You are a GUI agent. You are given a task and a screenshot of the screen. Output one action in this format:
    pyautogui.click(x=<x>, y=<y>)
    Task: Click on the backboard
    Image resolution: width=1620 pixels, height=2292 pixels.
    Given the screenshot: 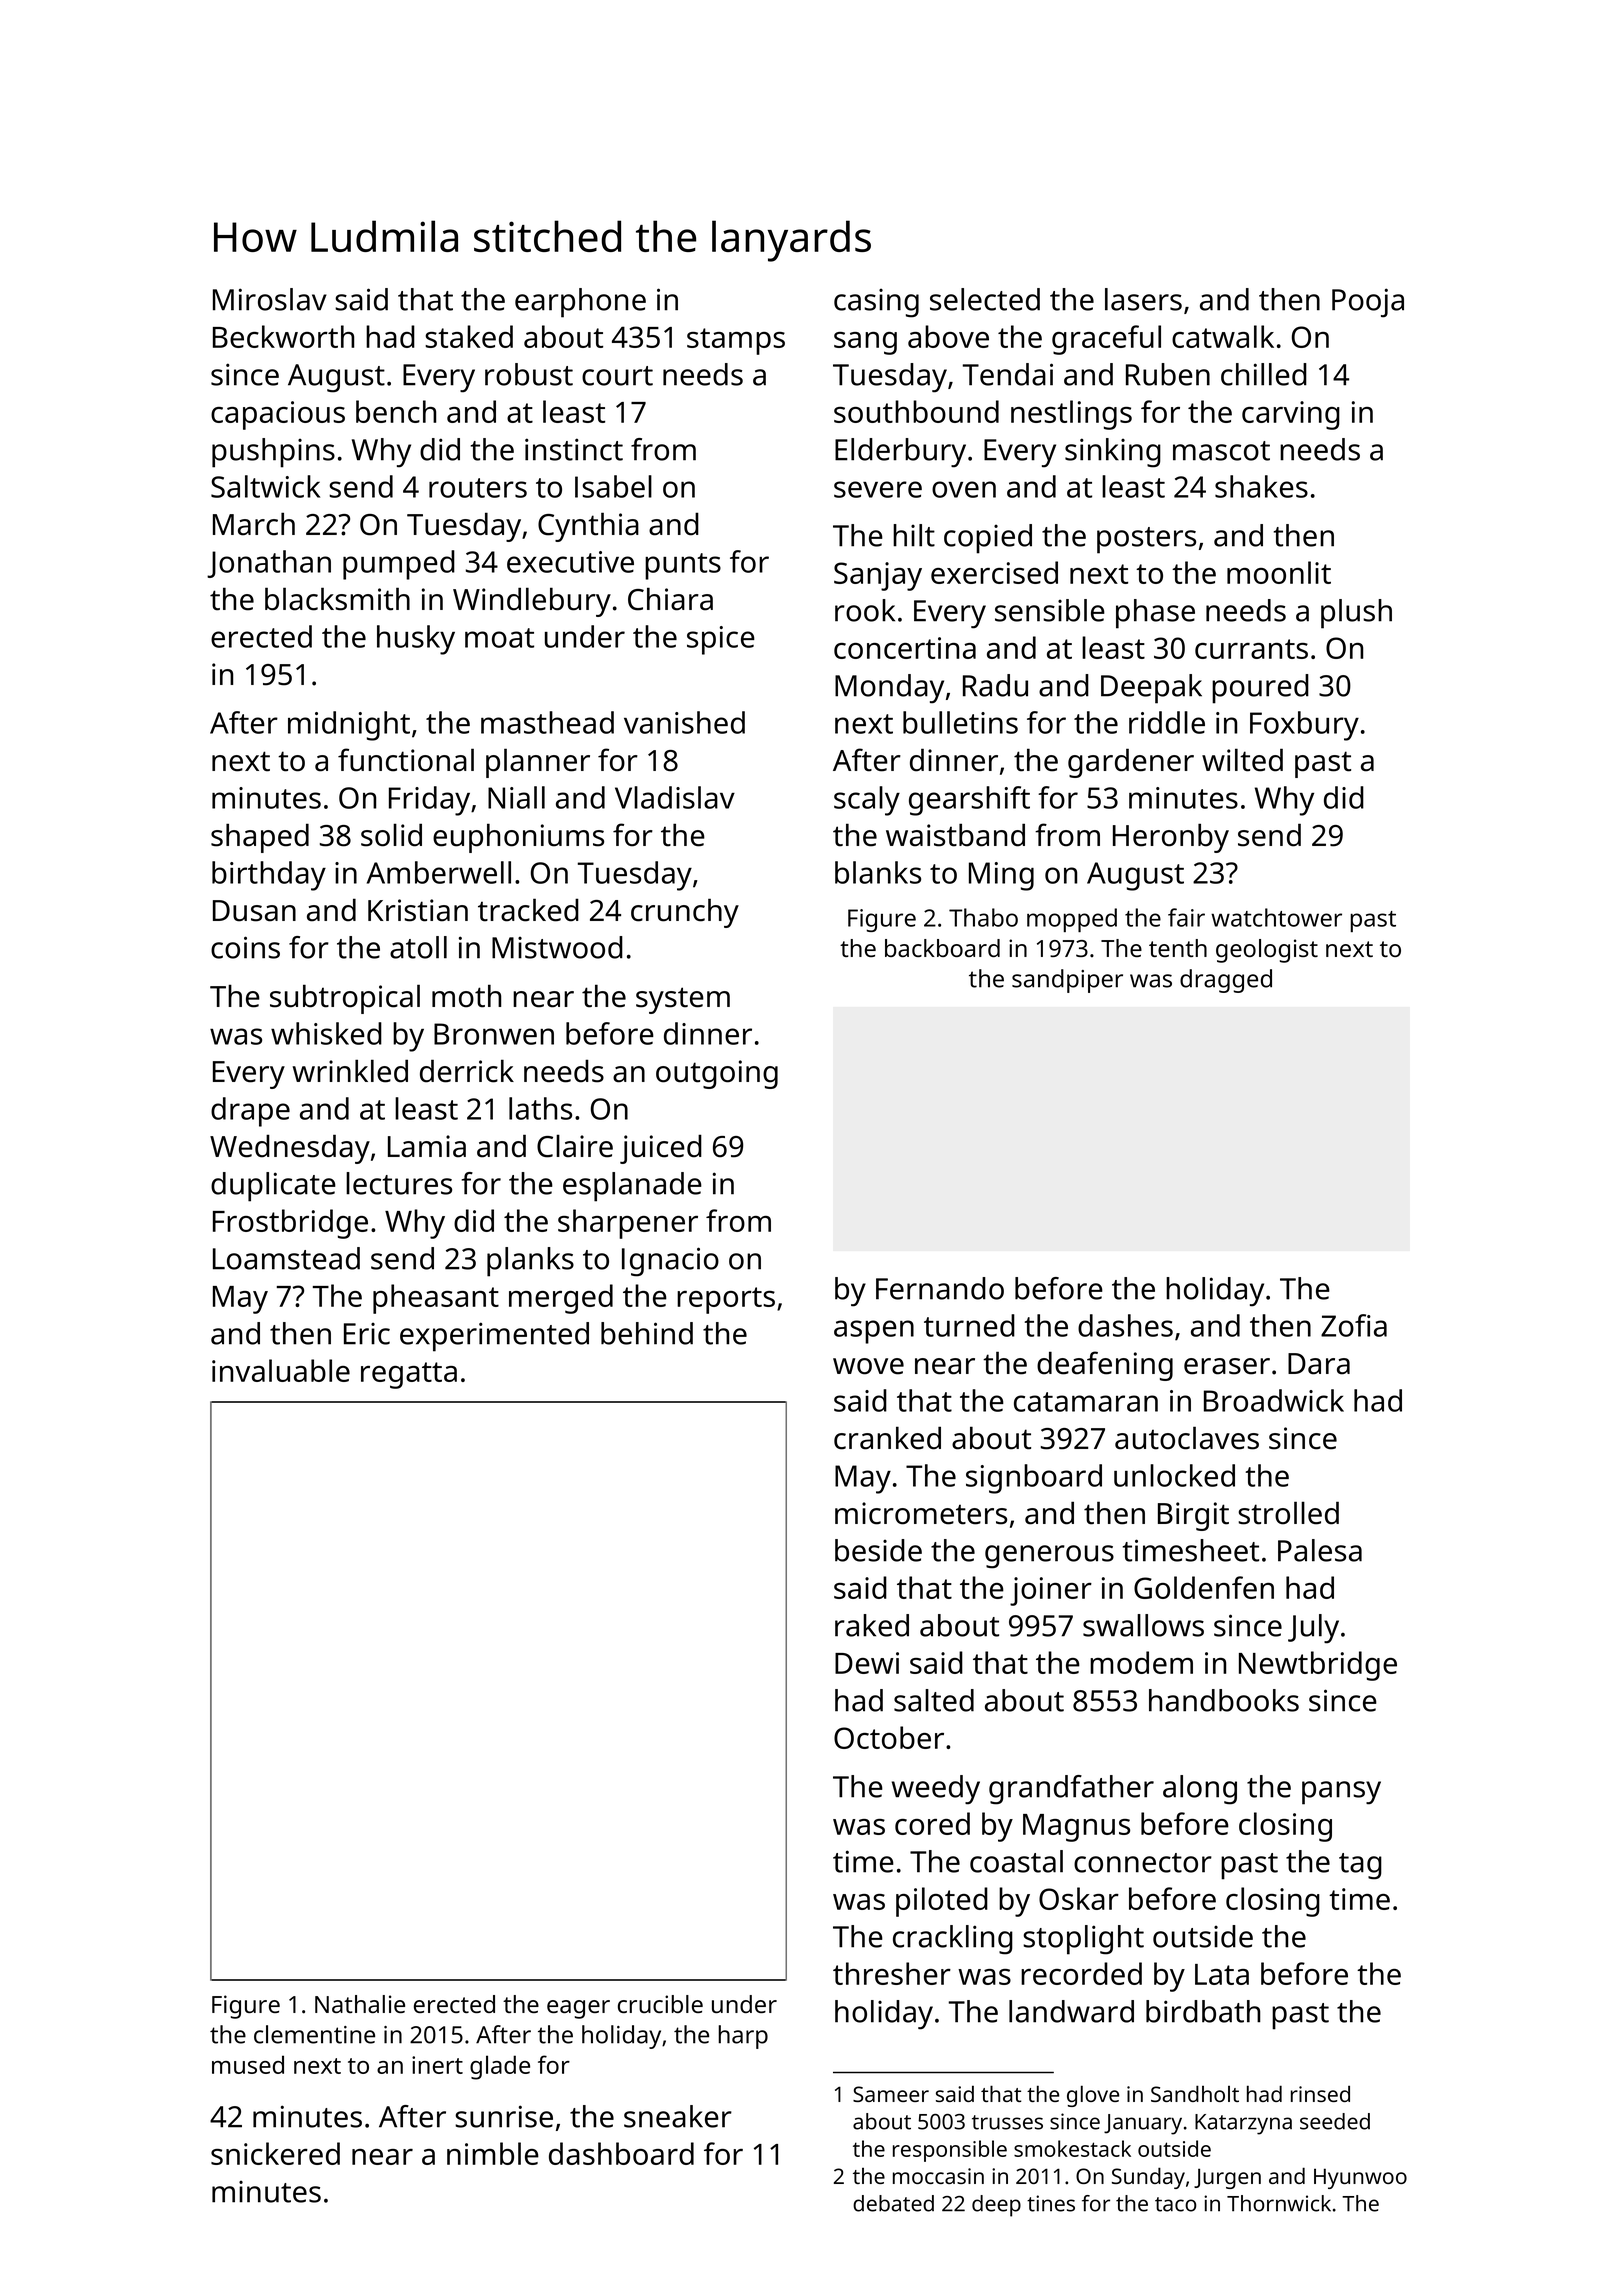 What is the action you would take?
    pyautogui.click(x=942, y=948)
